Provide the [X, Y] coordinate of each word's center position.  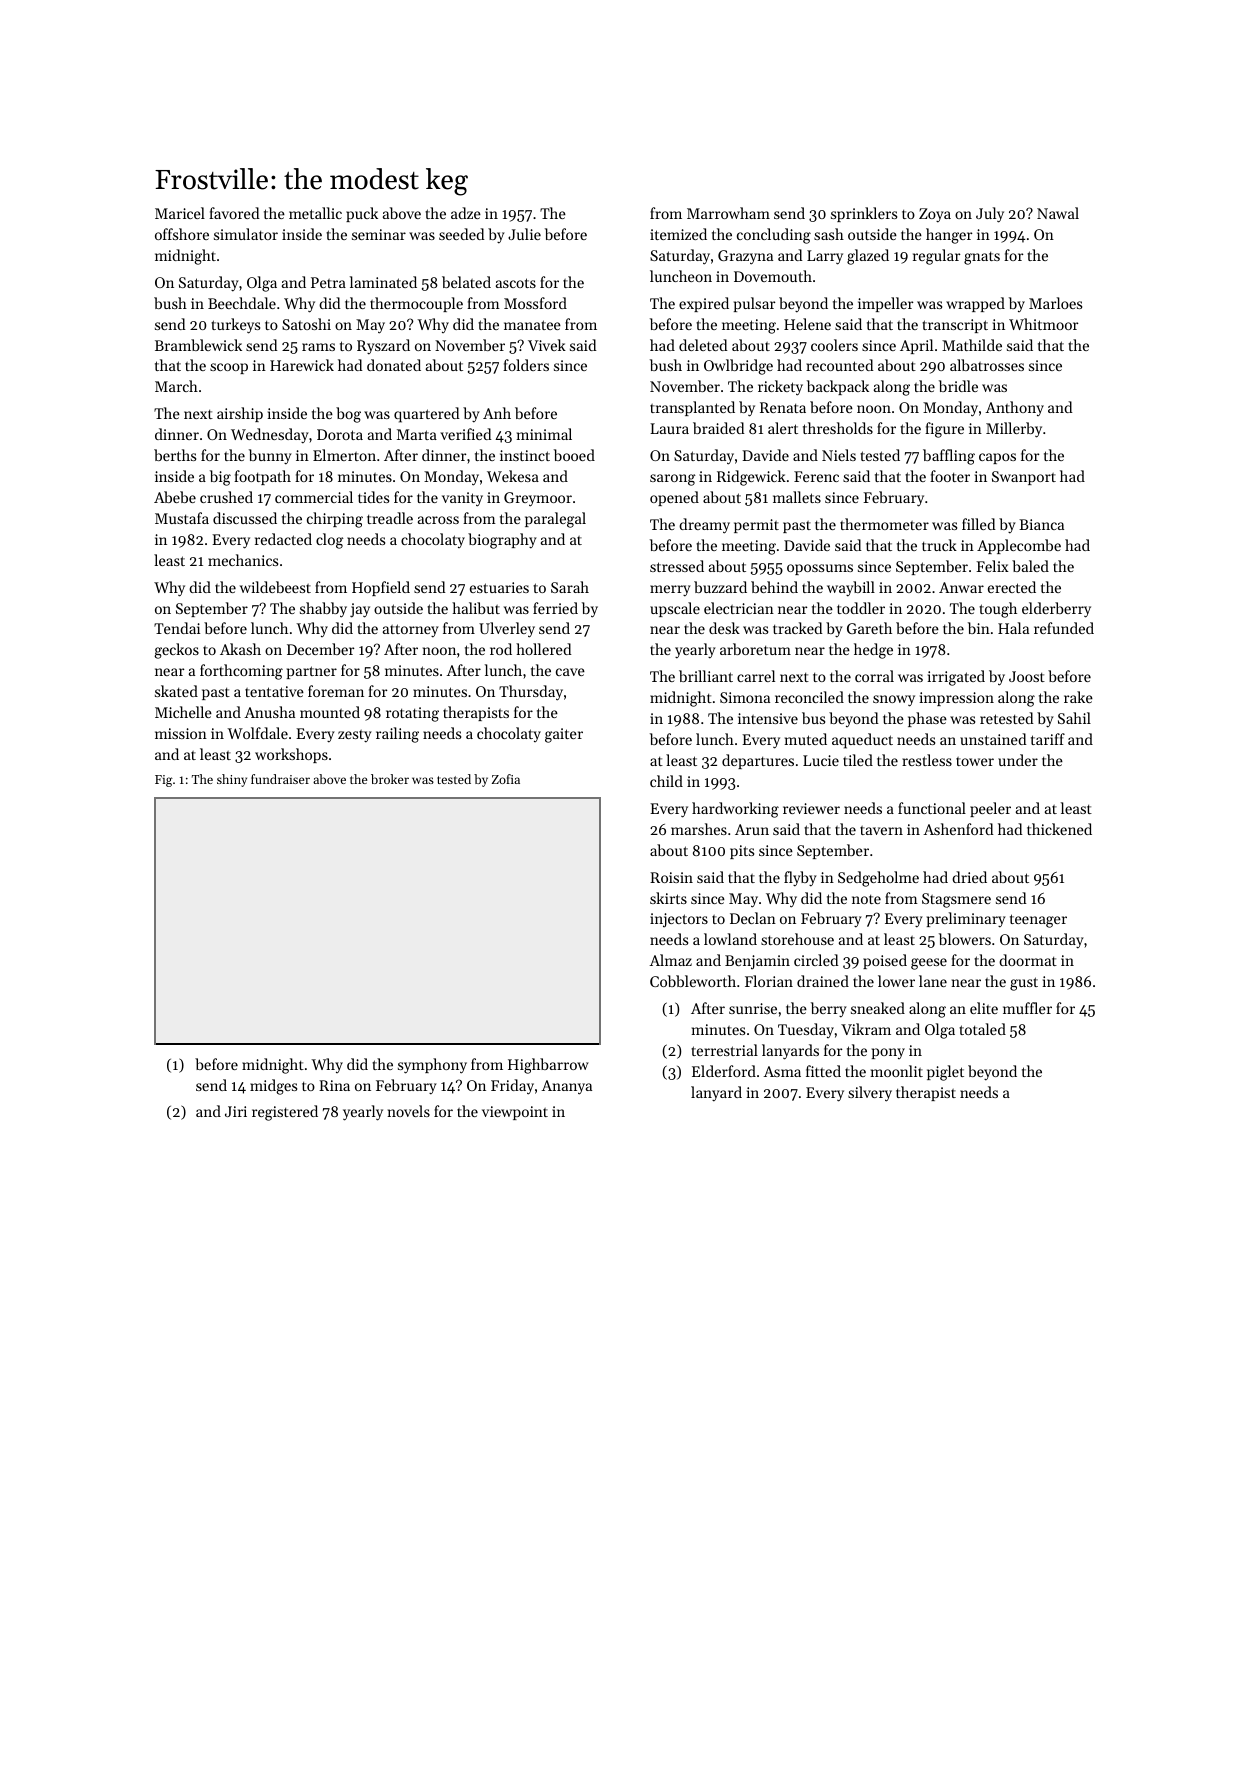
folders [526, 365]
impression [957, 699]
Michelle [183, 712]
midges [273, 1087]
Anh [497, 413]
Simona [745, 697]
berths [175, 455]
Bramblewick [198, 345]
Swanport [1024, 478]
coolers [834, 345]
